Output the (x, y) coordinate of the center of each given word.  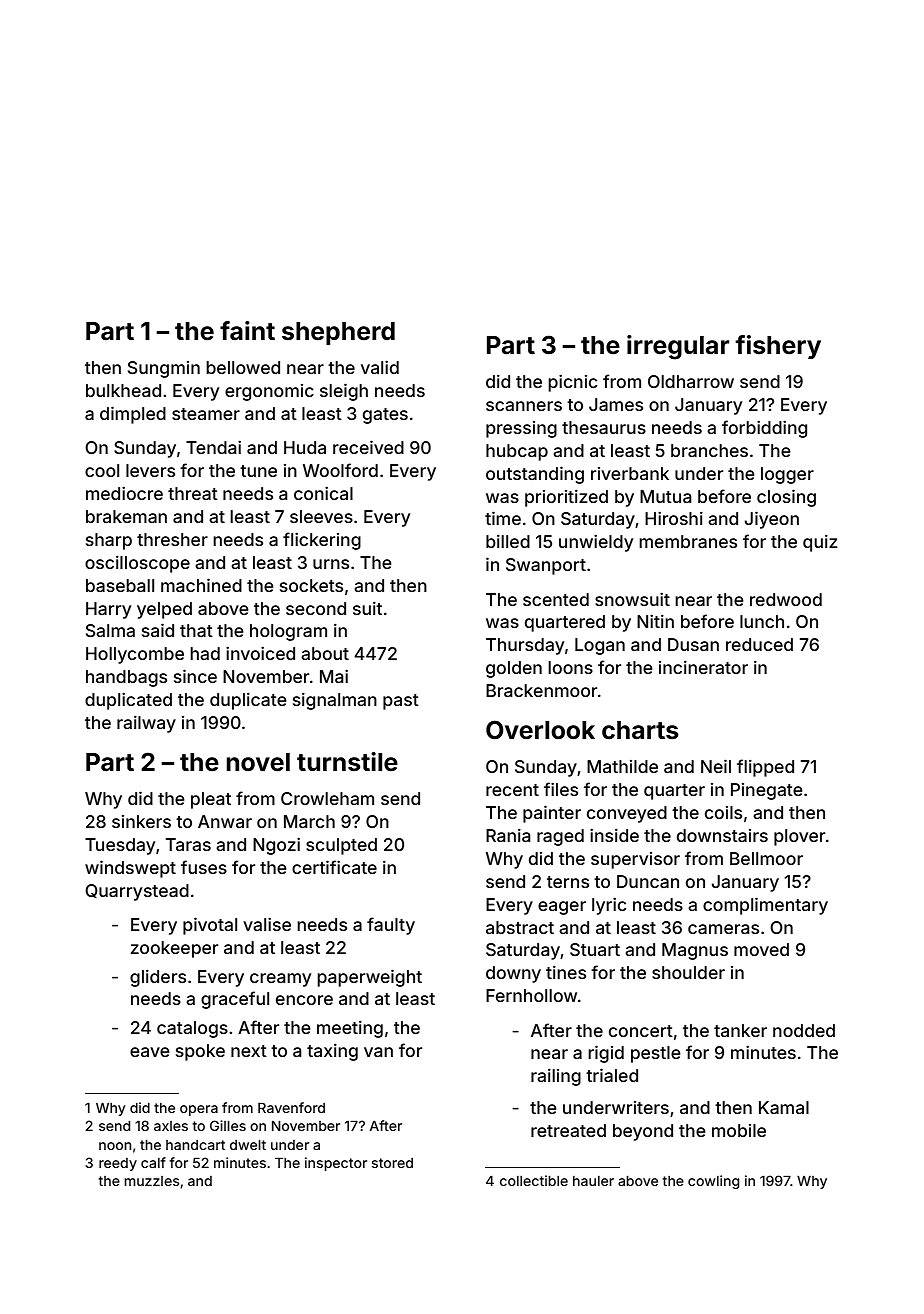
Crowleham (327, 798)
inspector (336, 1164)
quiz (820, 543)
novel (258, 762)
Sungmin (164, 369)
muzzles (152, 1181)
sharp (109, 541)
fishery (778, 347)
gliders (158, 978)
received (368, 447)
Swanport (546, 566)
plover (799, 837)
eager (562, 908)
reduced (759, 644)
